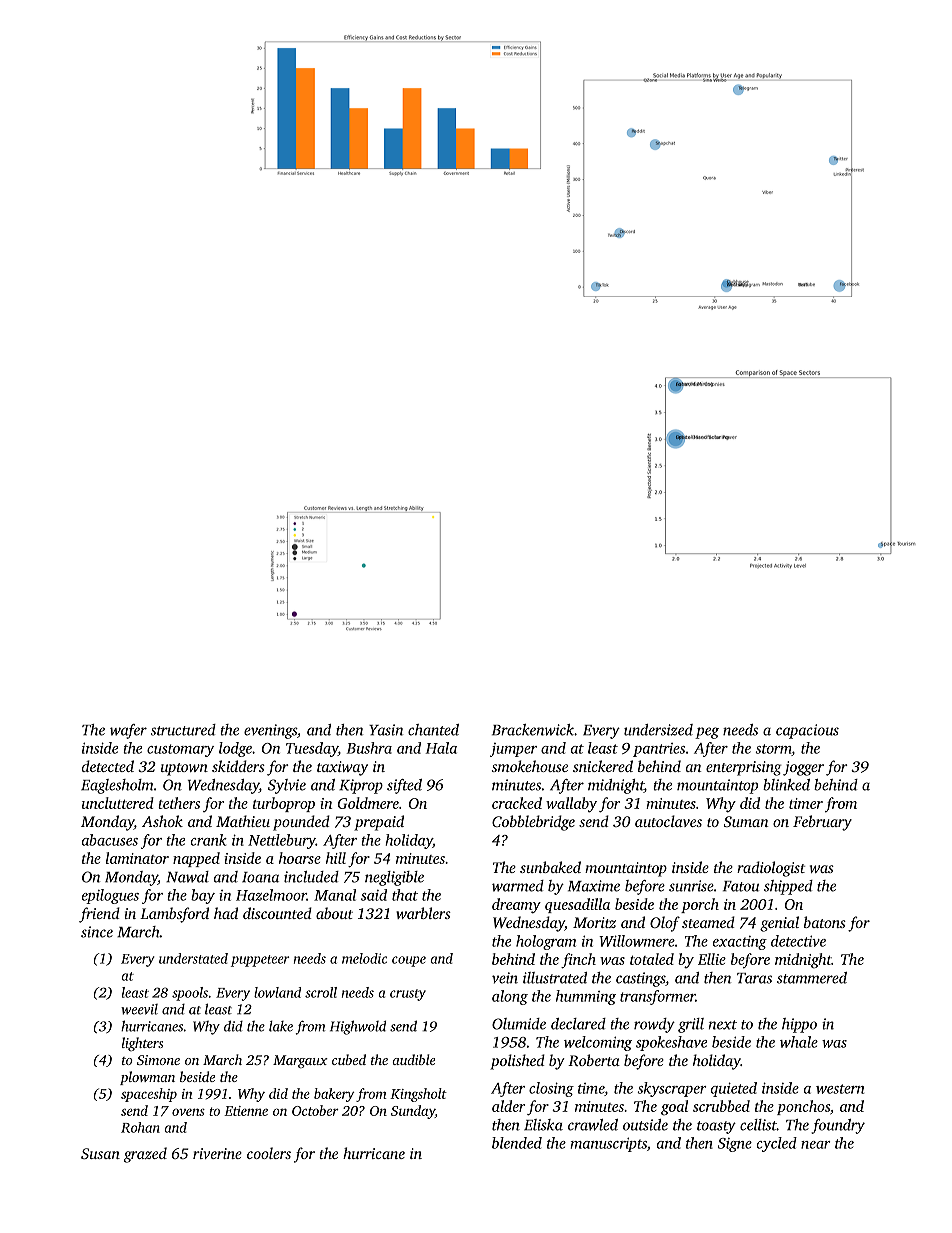 This document has height=1233, width=952. What do you see at coordinates (408, 995) in the document?
I see `crusty` at bounding box center [408, 995].
